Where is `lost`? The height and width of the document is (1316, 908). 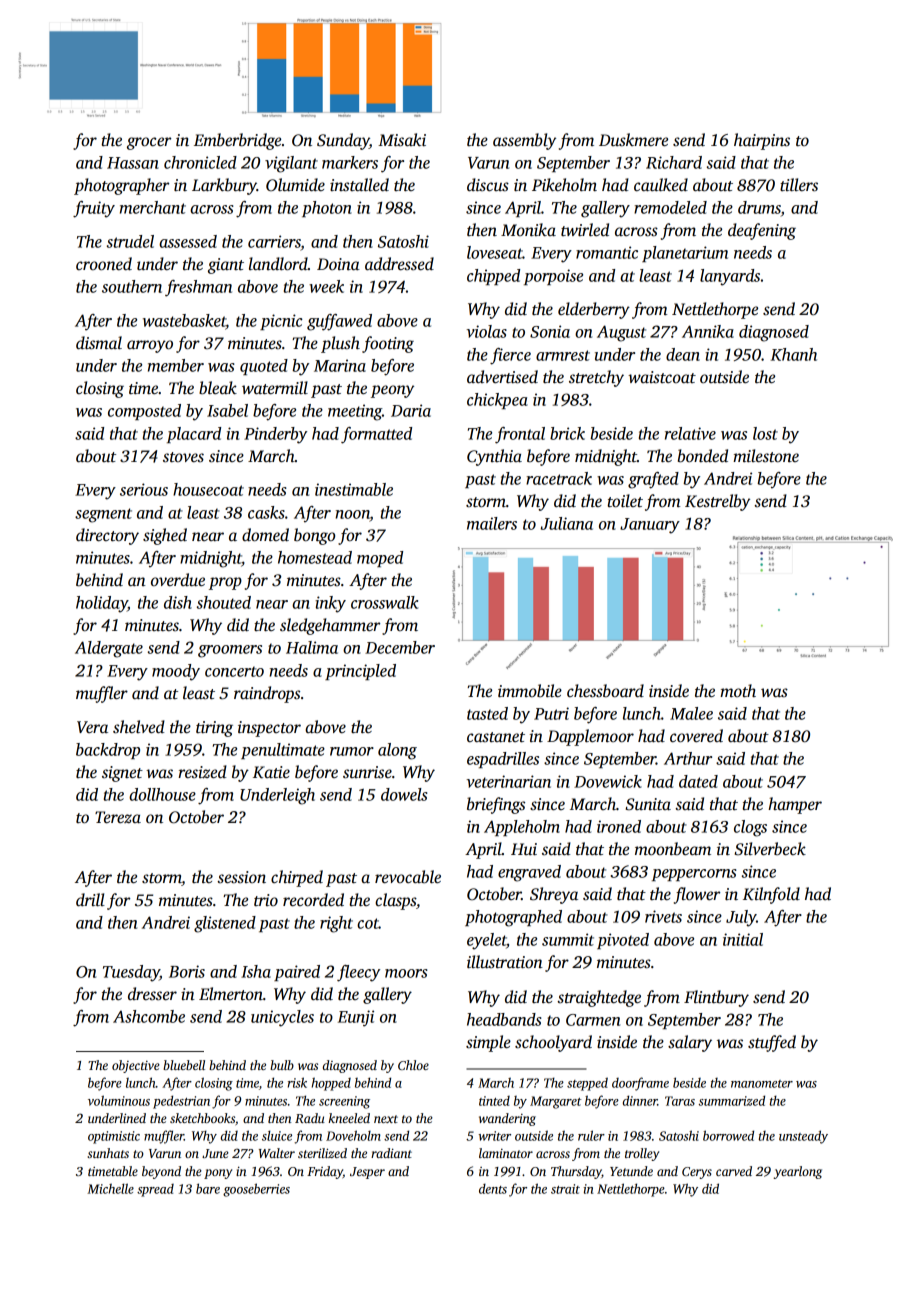 lost is located at coordinates (765, 433).
